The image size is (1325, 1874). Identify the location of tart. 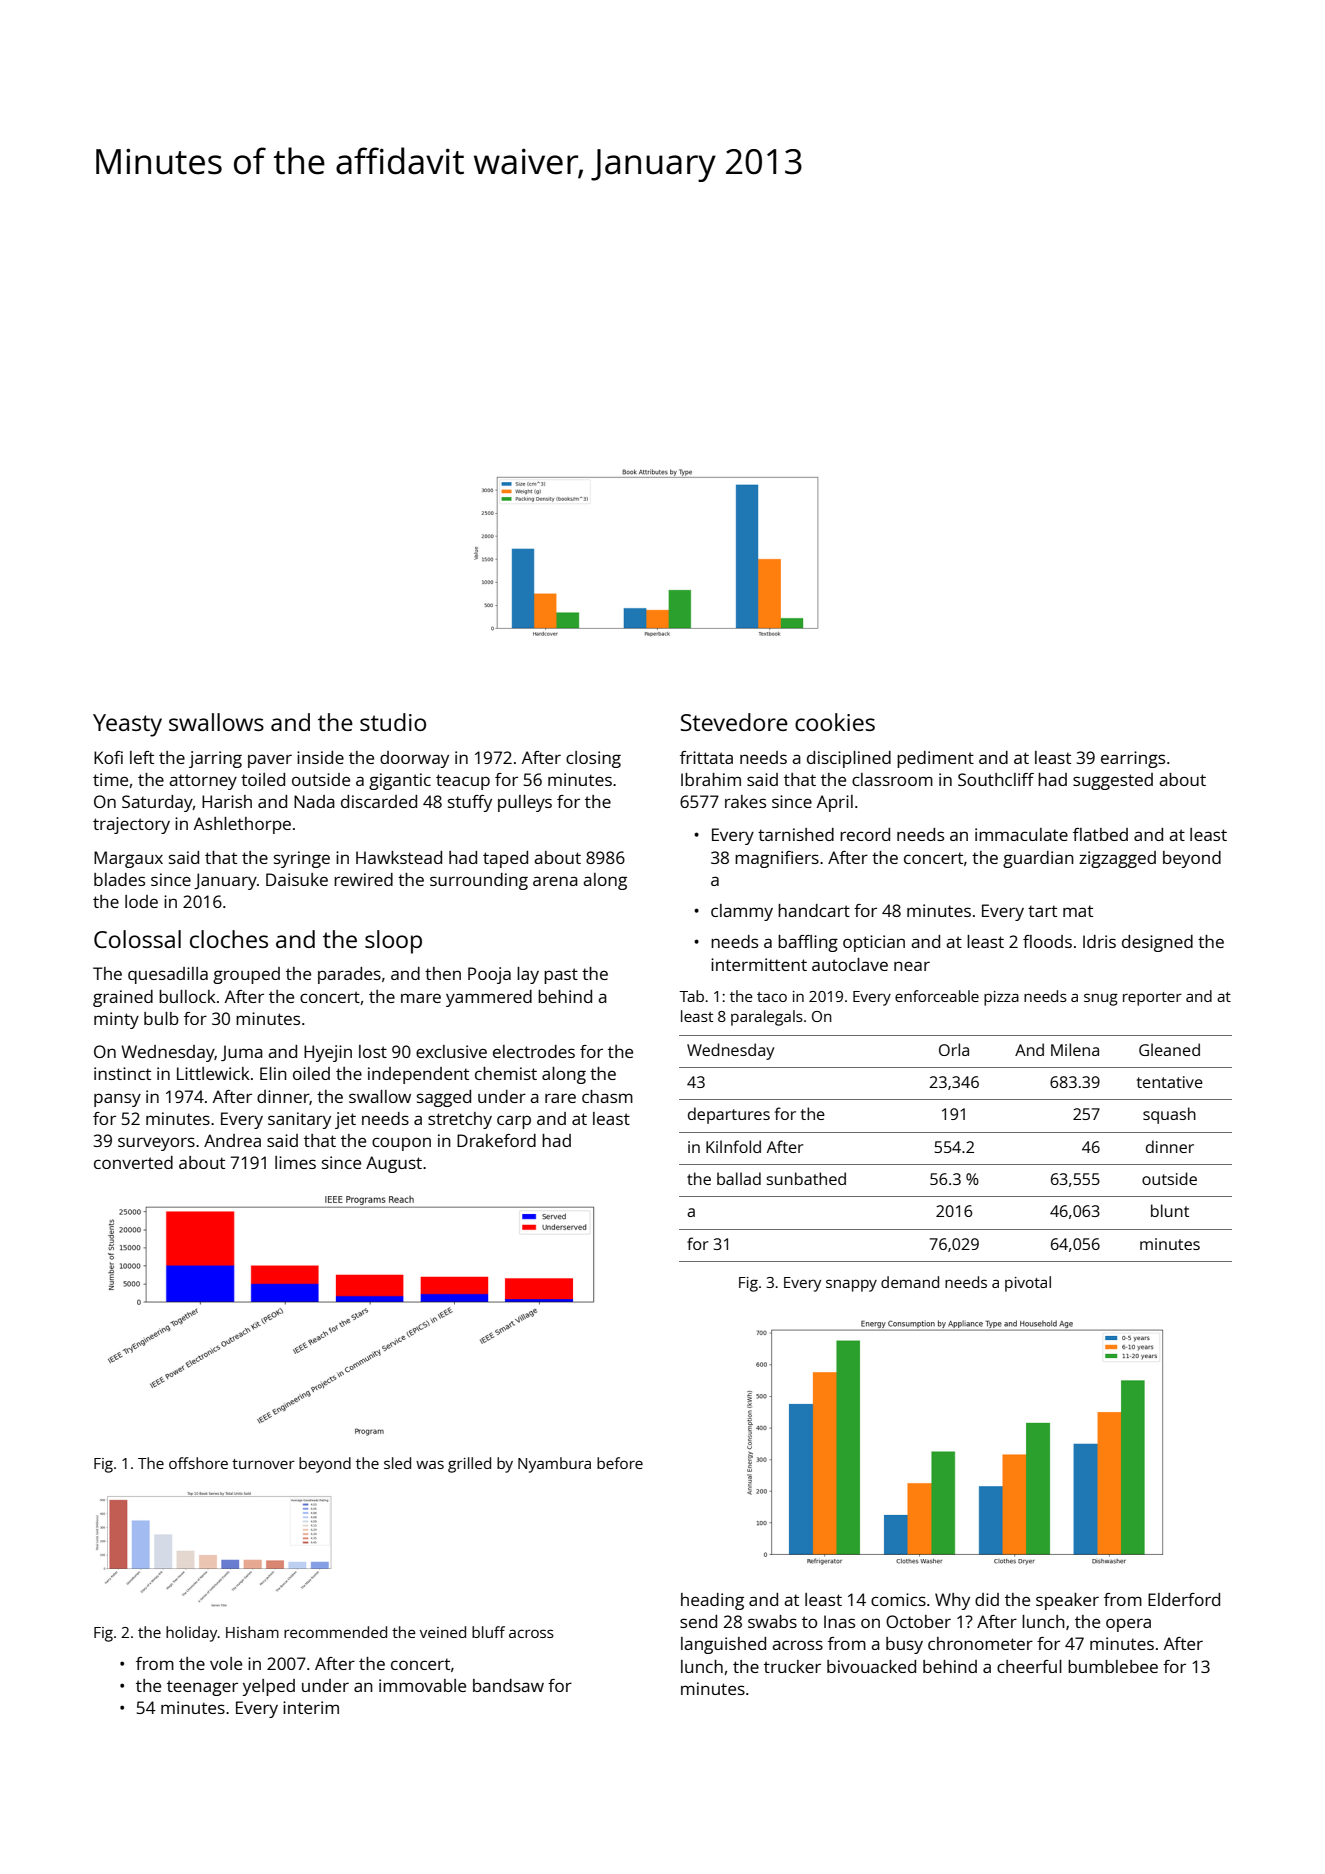
(1042, 911).
